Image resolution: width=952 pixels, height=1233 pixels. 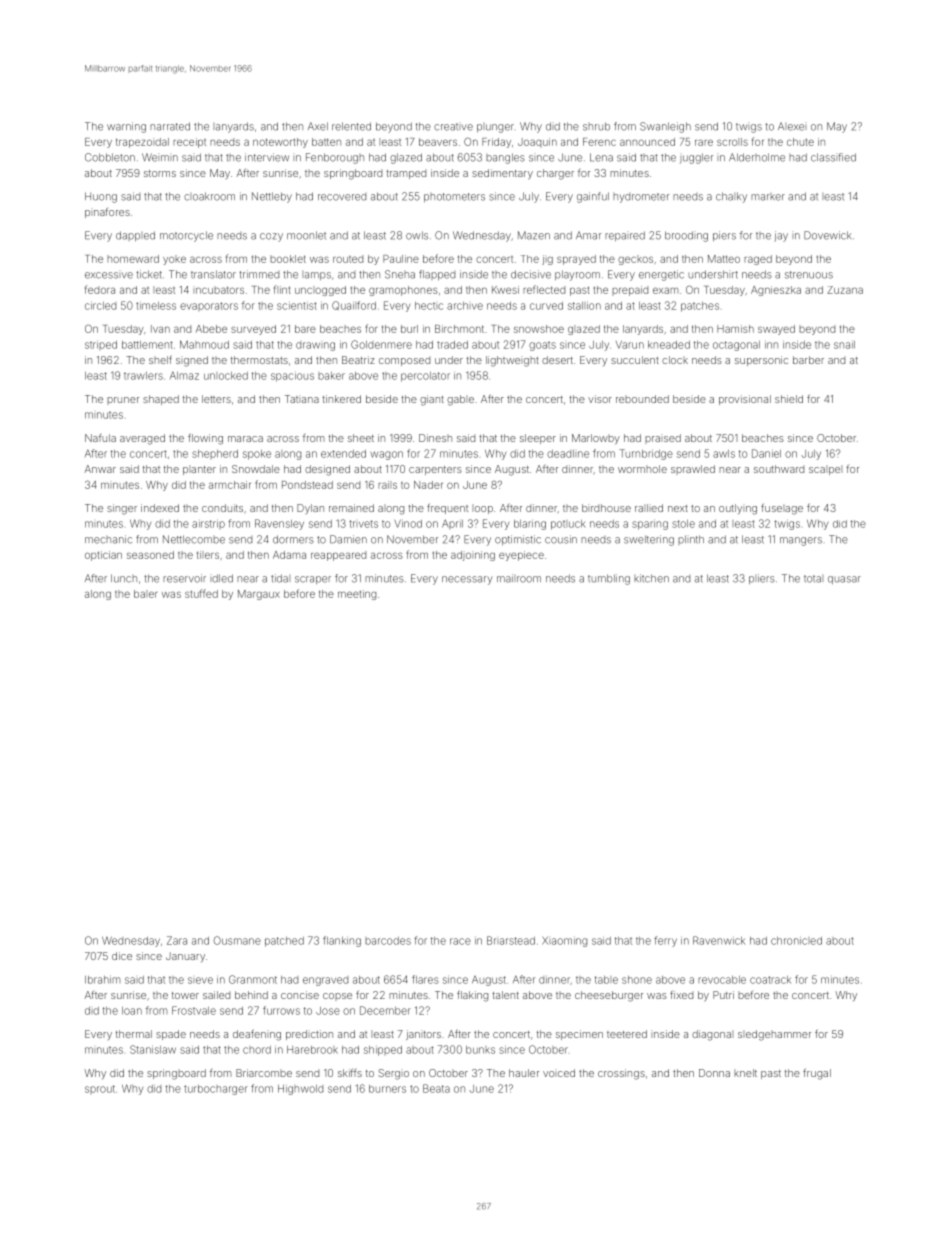 I want to click on shrub, so click(x=596, y=126).
